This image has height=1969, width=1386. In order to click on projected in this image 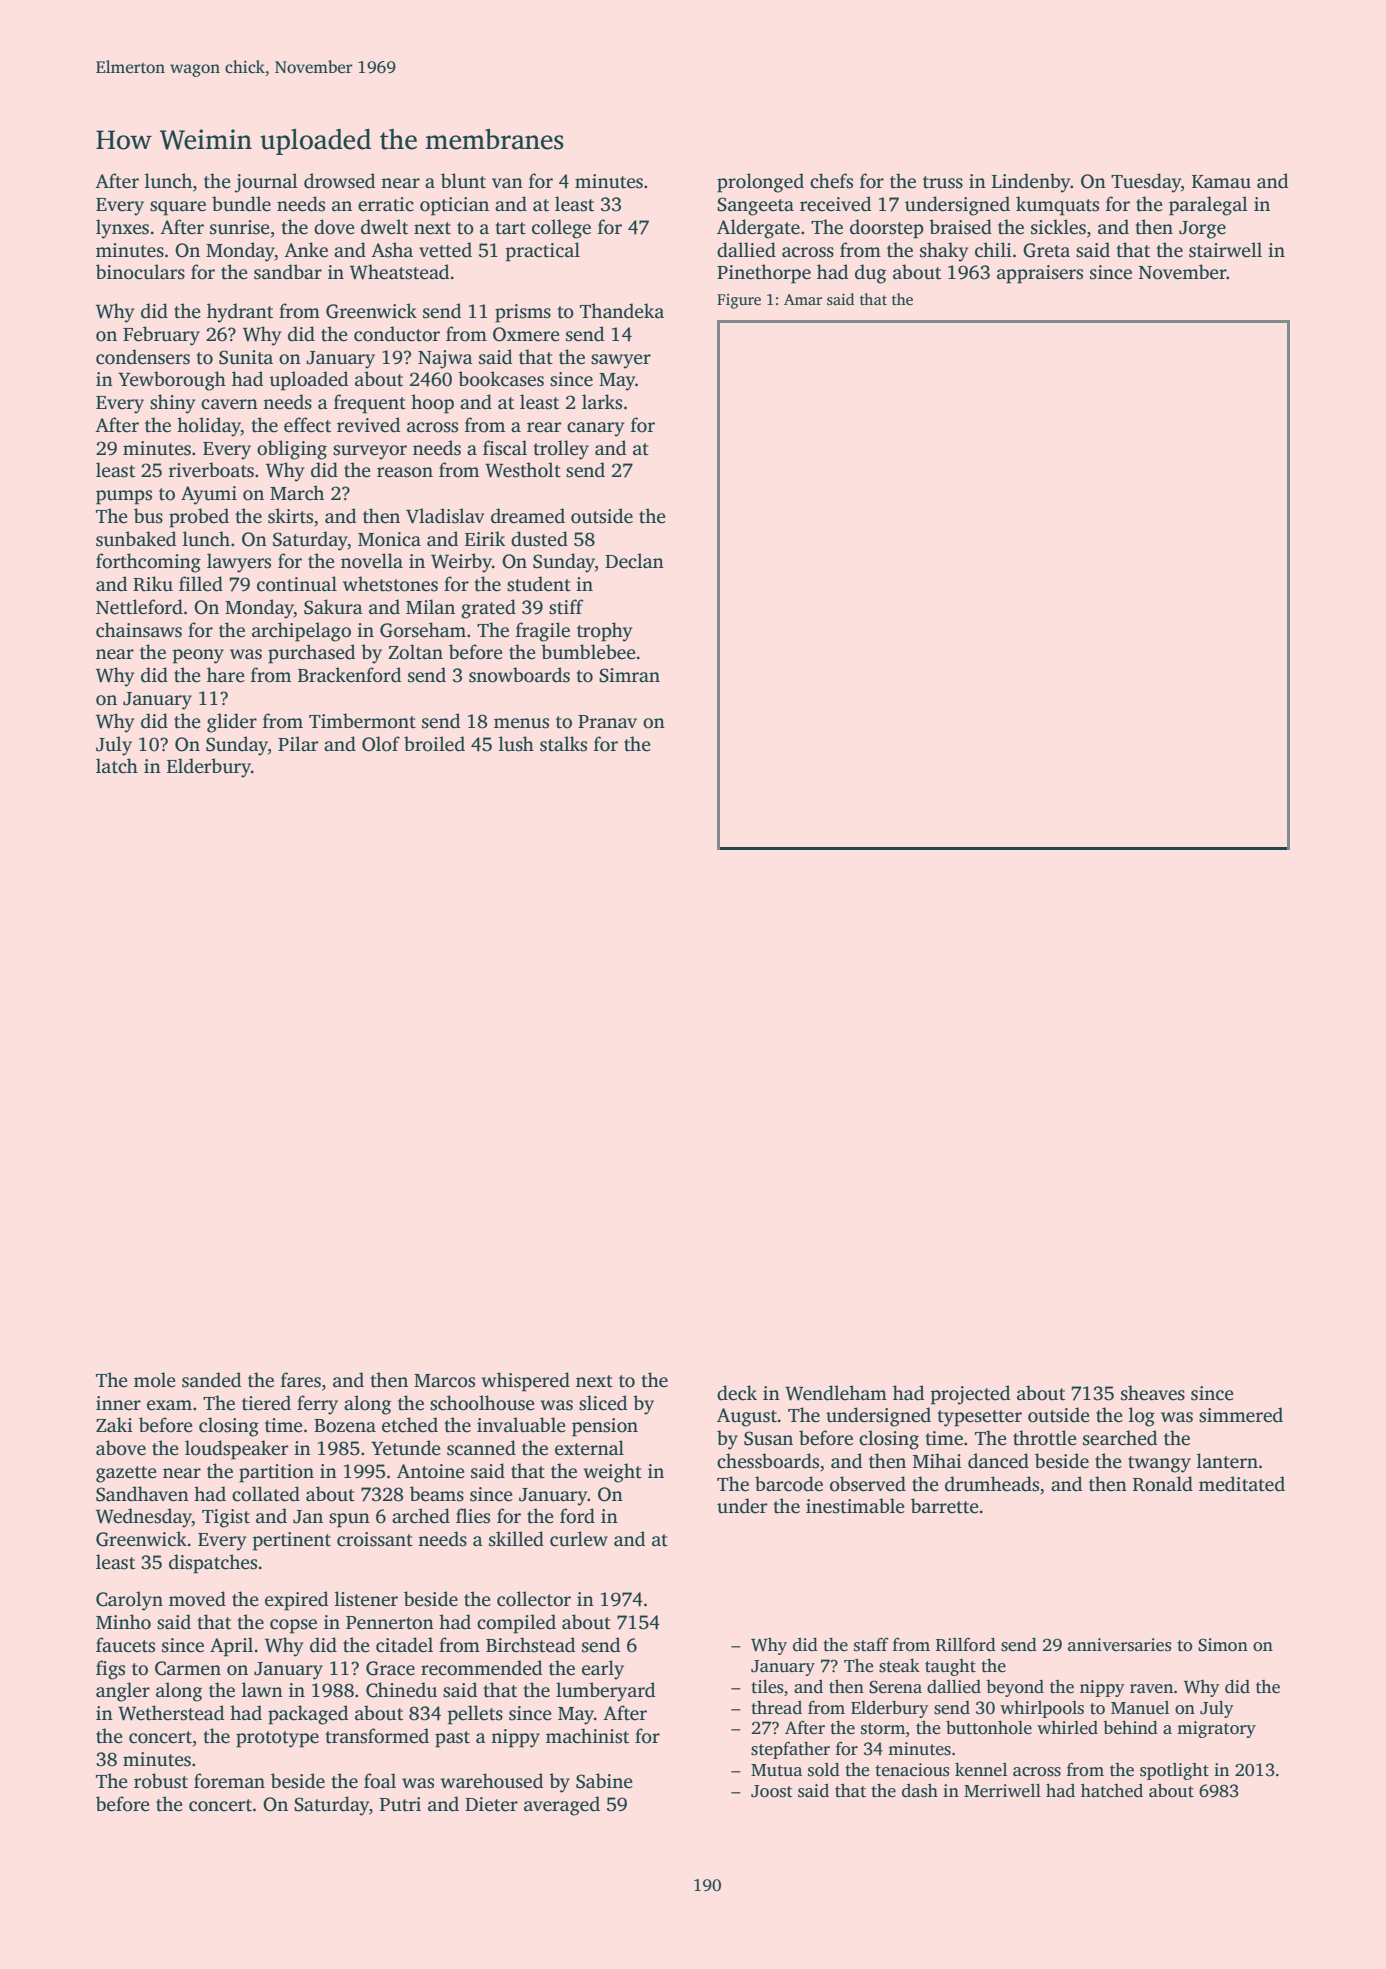, I will do `click(970, 1395)`.
